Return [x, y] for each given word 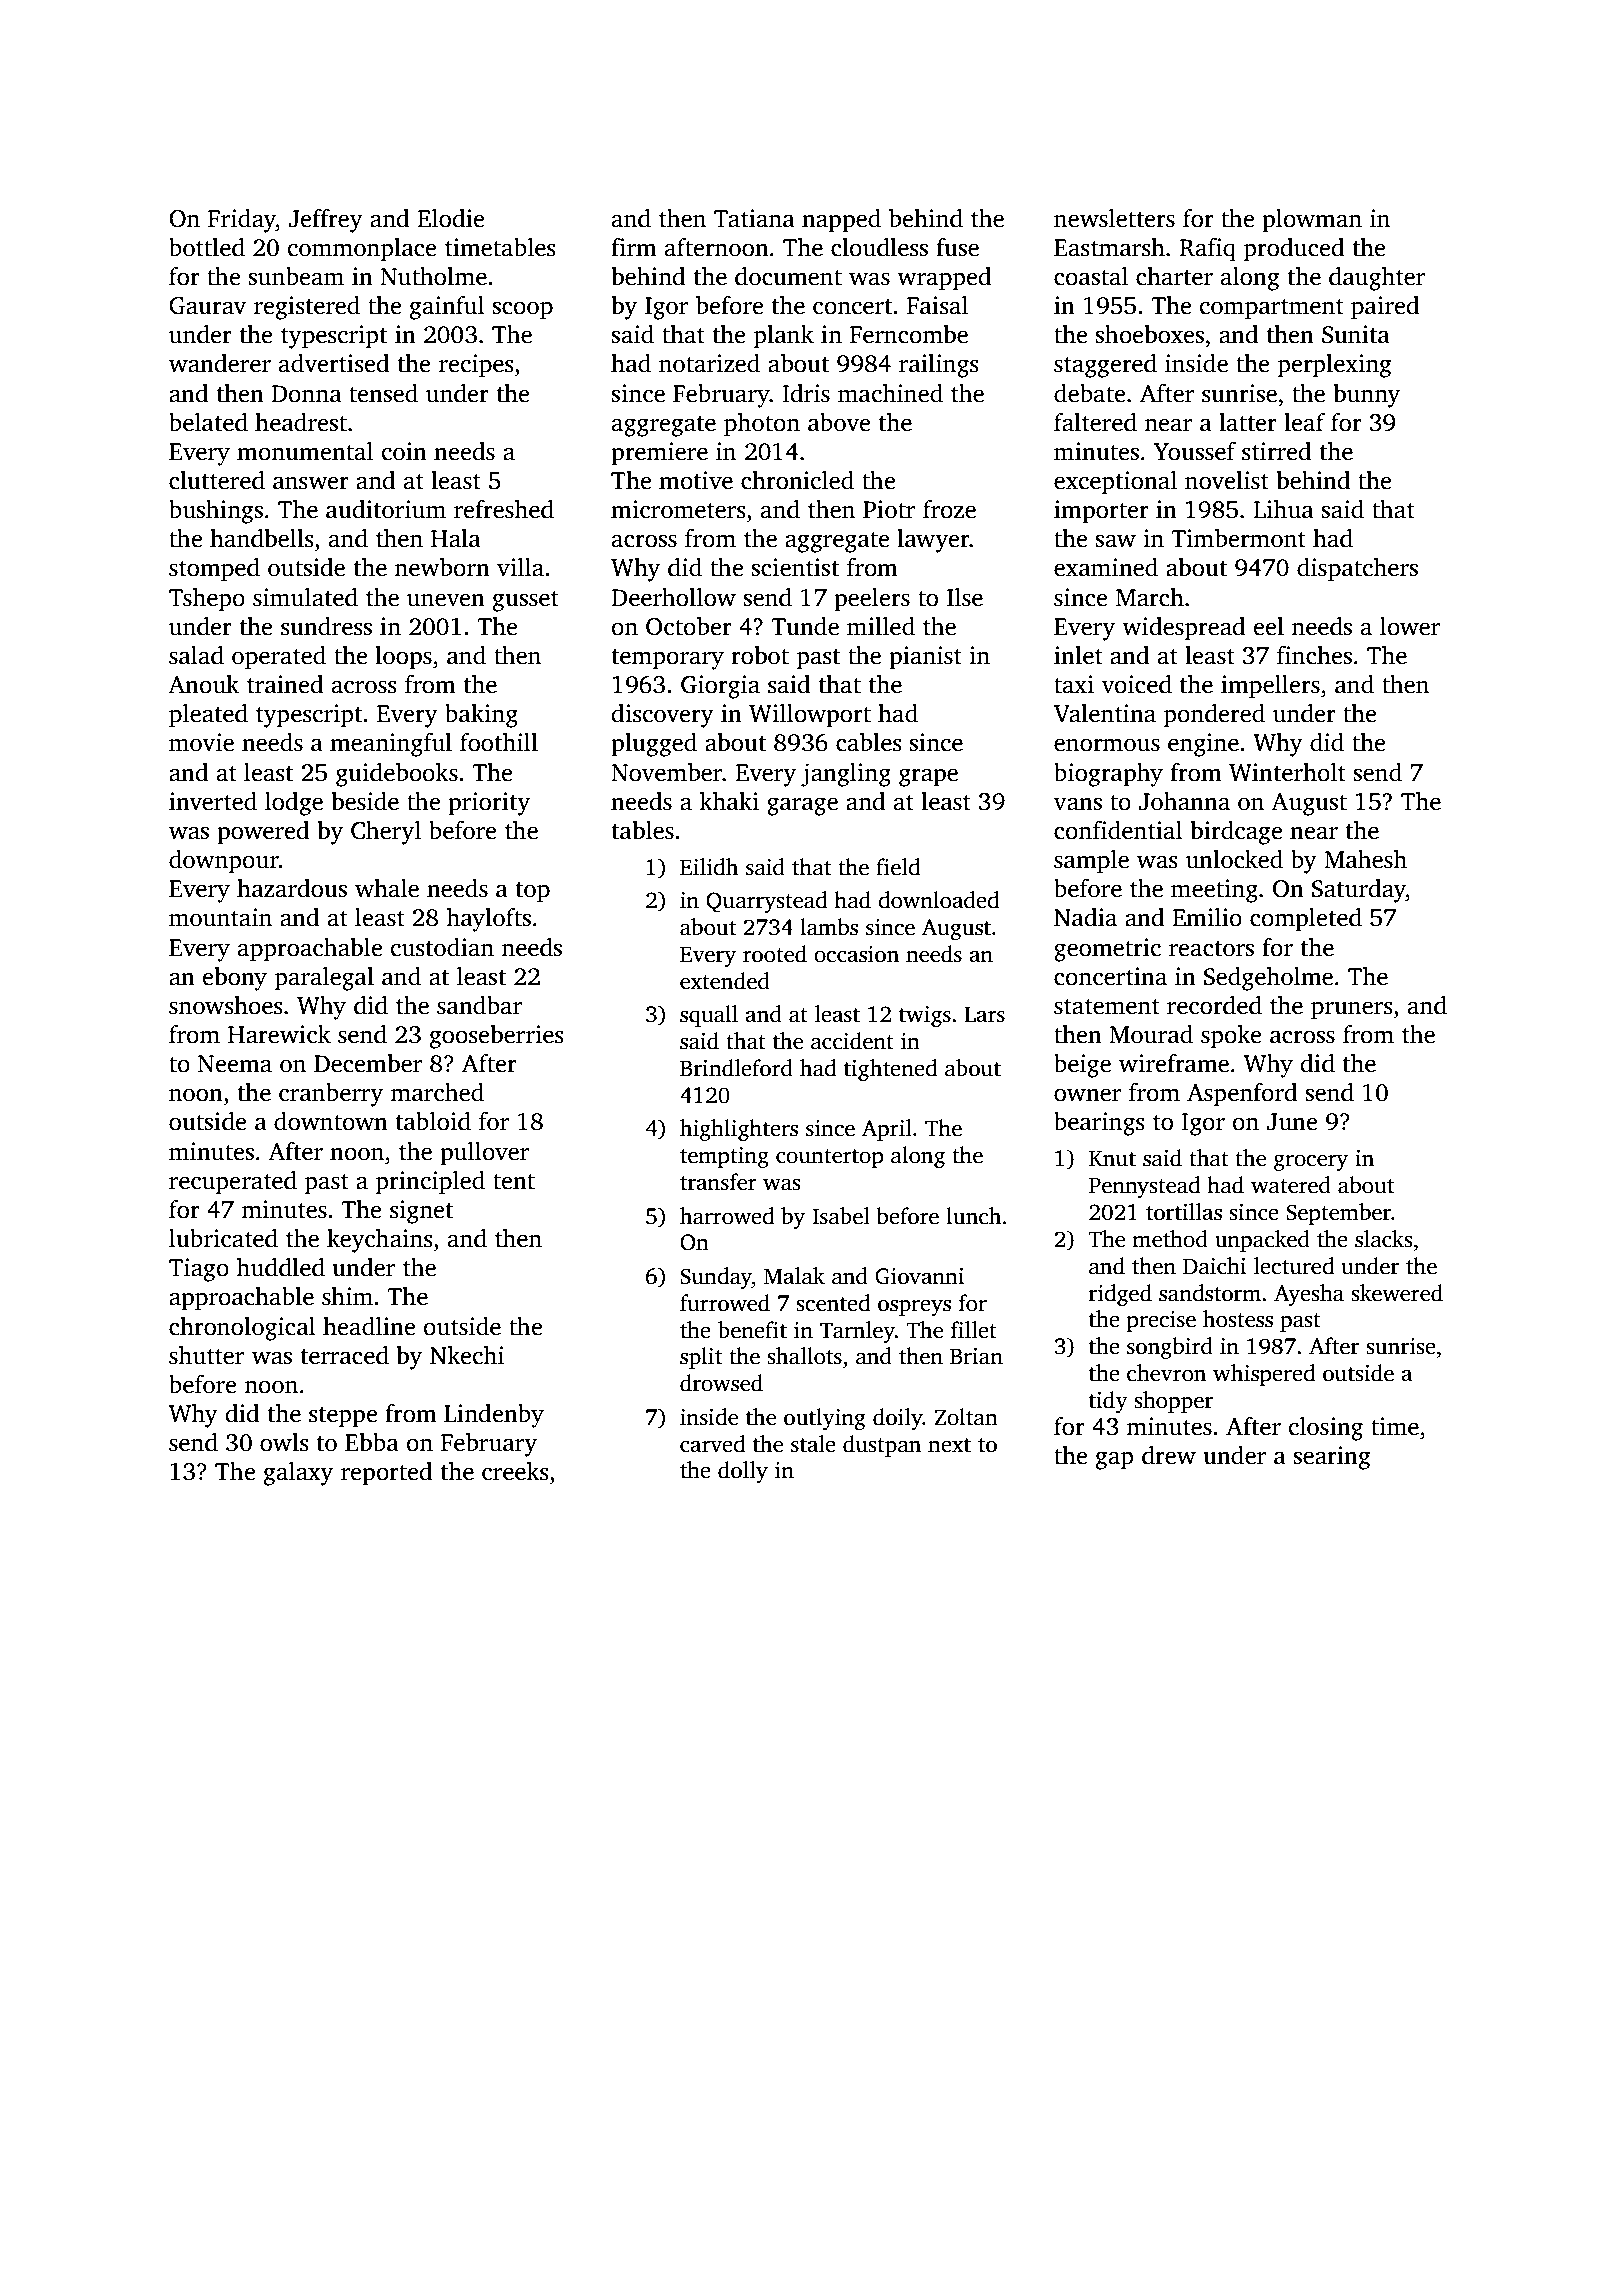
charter [1174, 276]
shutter [206, 1355]
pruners [1352, 1010]
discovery [663, 716]
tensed [383, 393]
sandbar [479, 1005]
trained [285, 684]
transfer [718, 1182]
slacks [1384, 1239]
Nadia [1085, 917]
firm [634, 247]
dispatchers [1357, 570]
